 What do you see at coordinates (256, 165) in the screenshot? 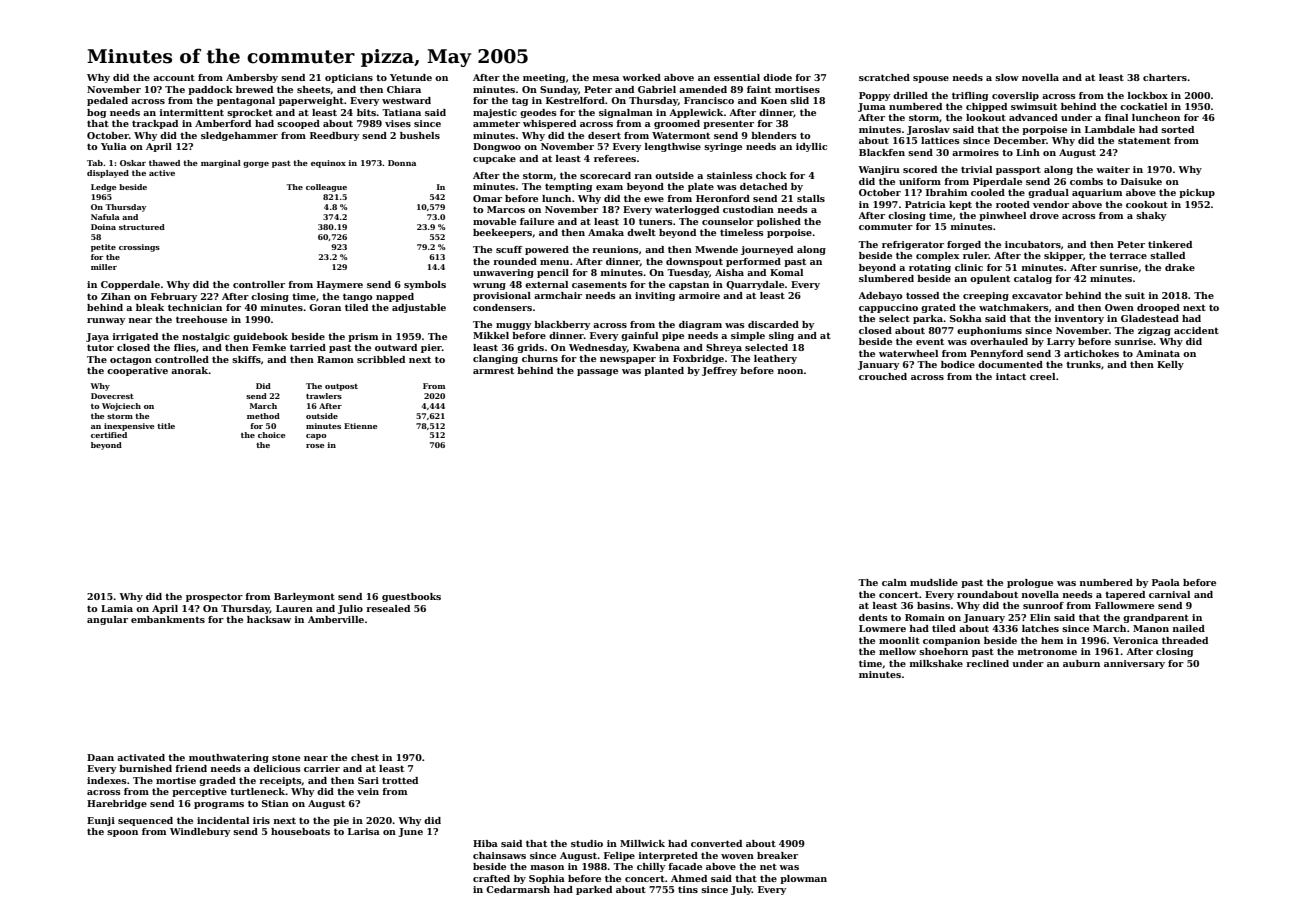
I see `gorge` at bounding box center [256, 165].
